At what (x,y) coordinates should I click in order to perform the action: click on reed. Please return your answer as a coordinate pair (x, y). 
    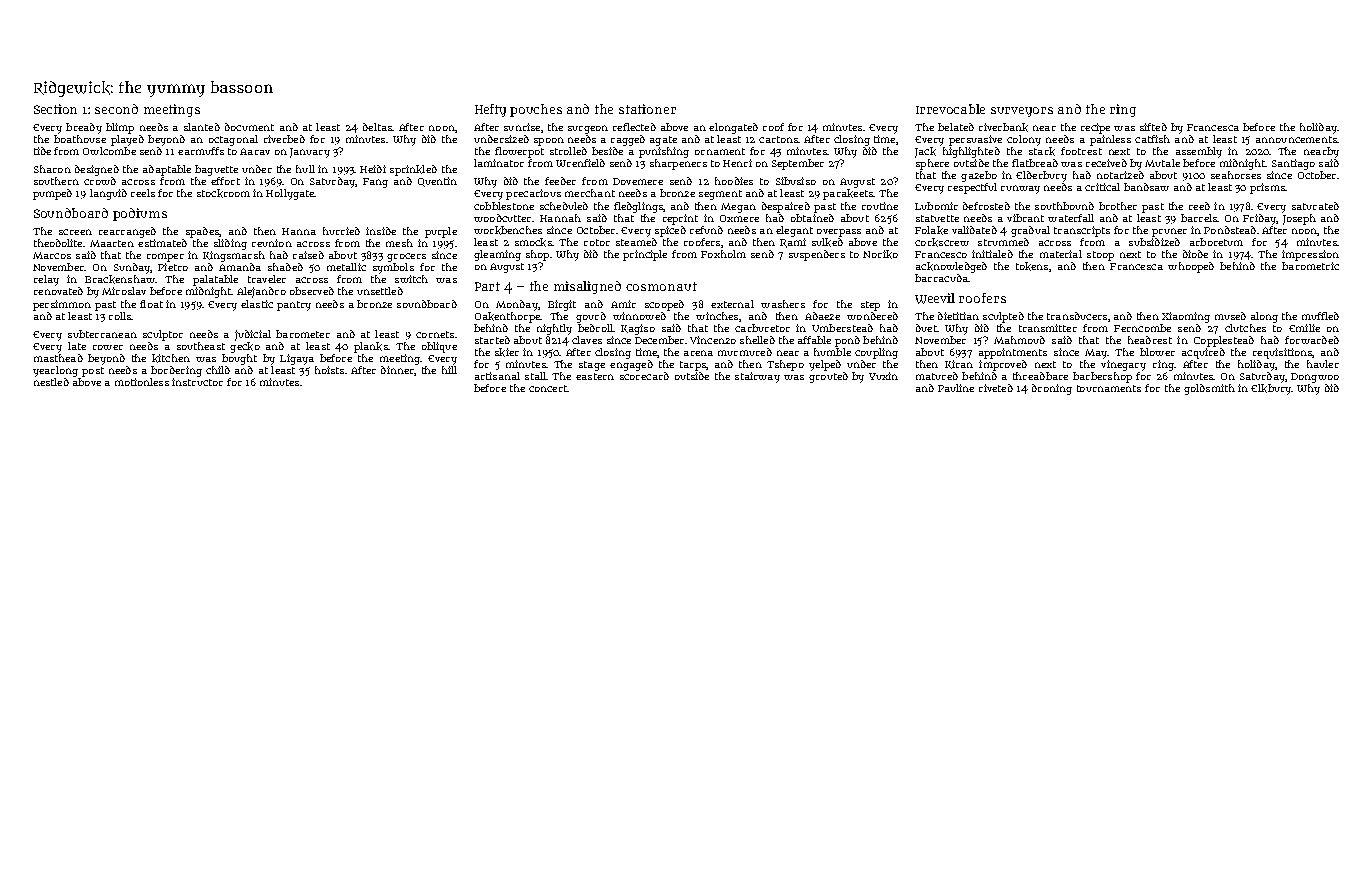
    Looking at the image, I should click on (1199, 206).
